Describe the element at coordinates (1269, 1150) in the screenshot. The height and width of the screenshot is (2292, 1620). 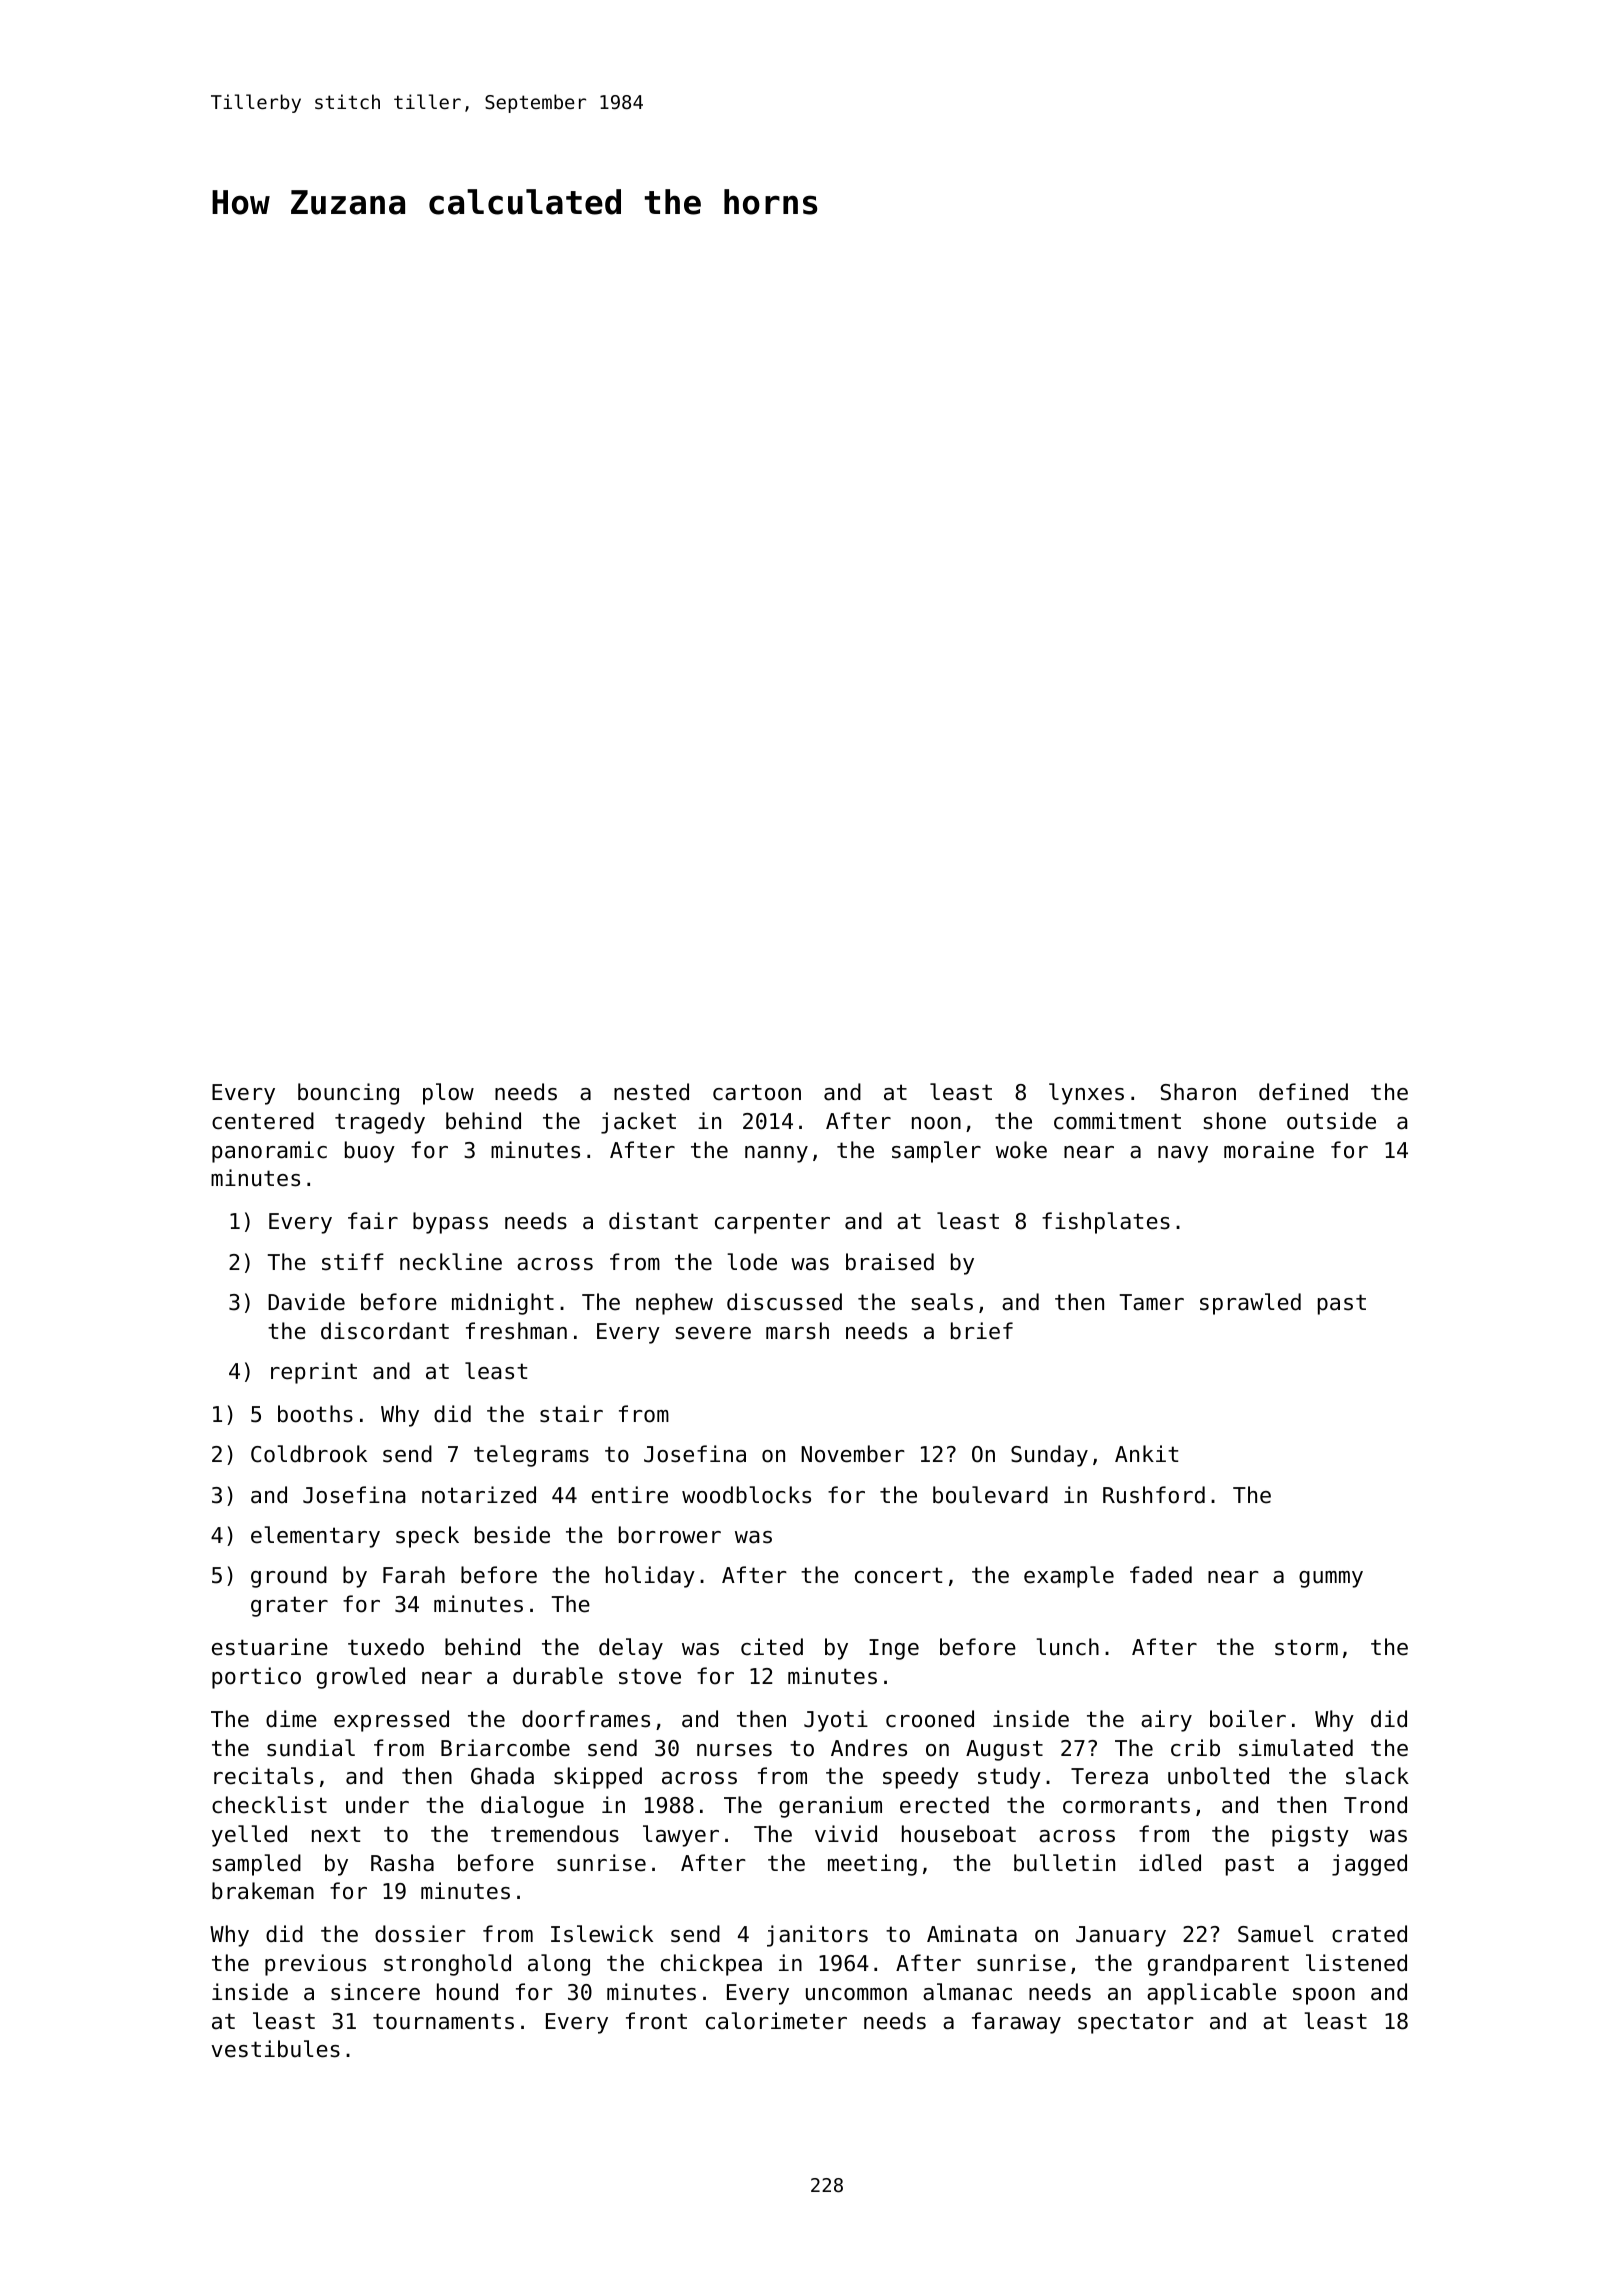
I see `moraine` at that location.
